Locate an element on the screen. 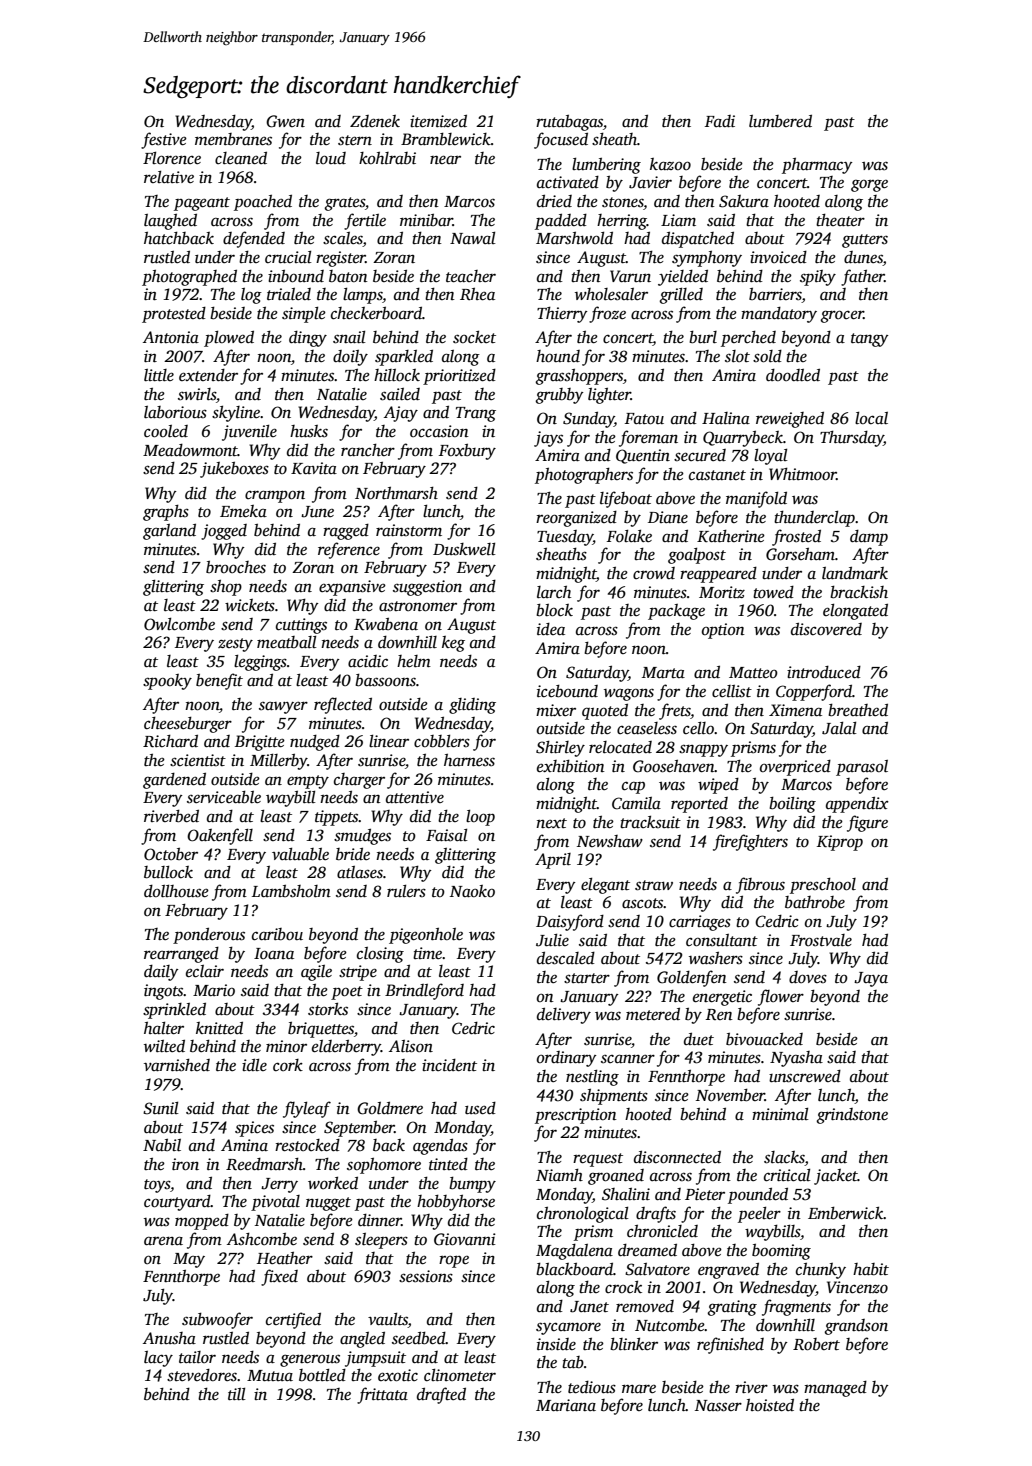 Image resolution: width=1032 pixels, height=1466 pixels. stevedores is located at coordinates (202, 1375).
